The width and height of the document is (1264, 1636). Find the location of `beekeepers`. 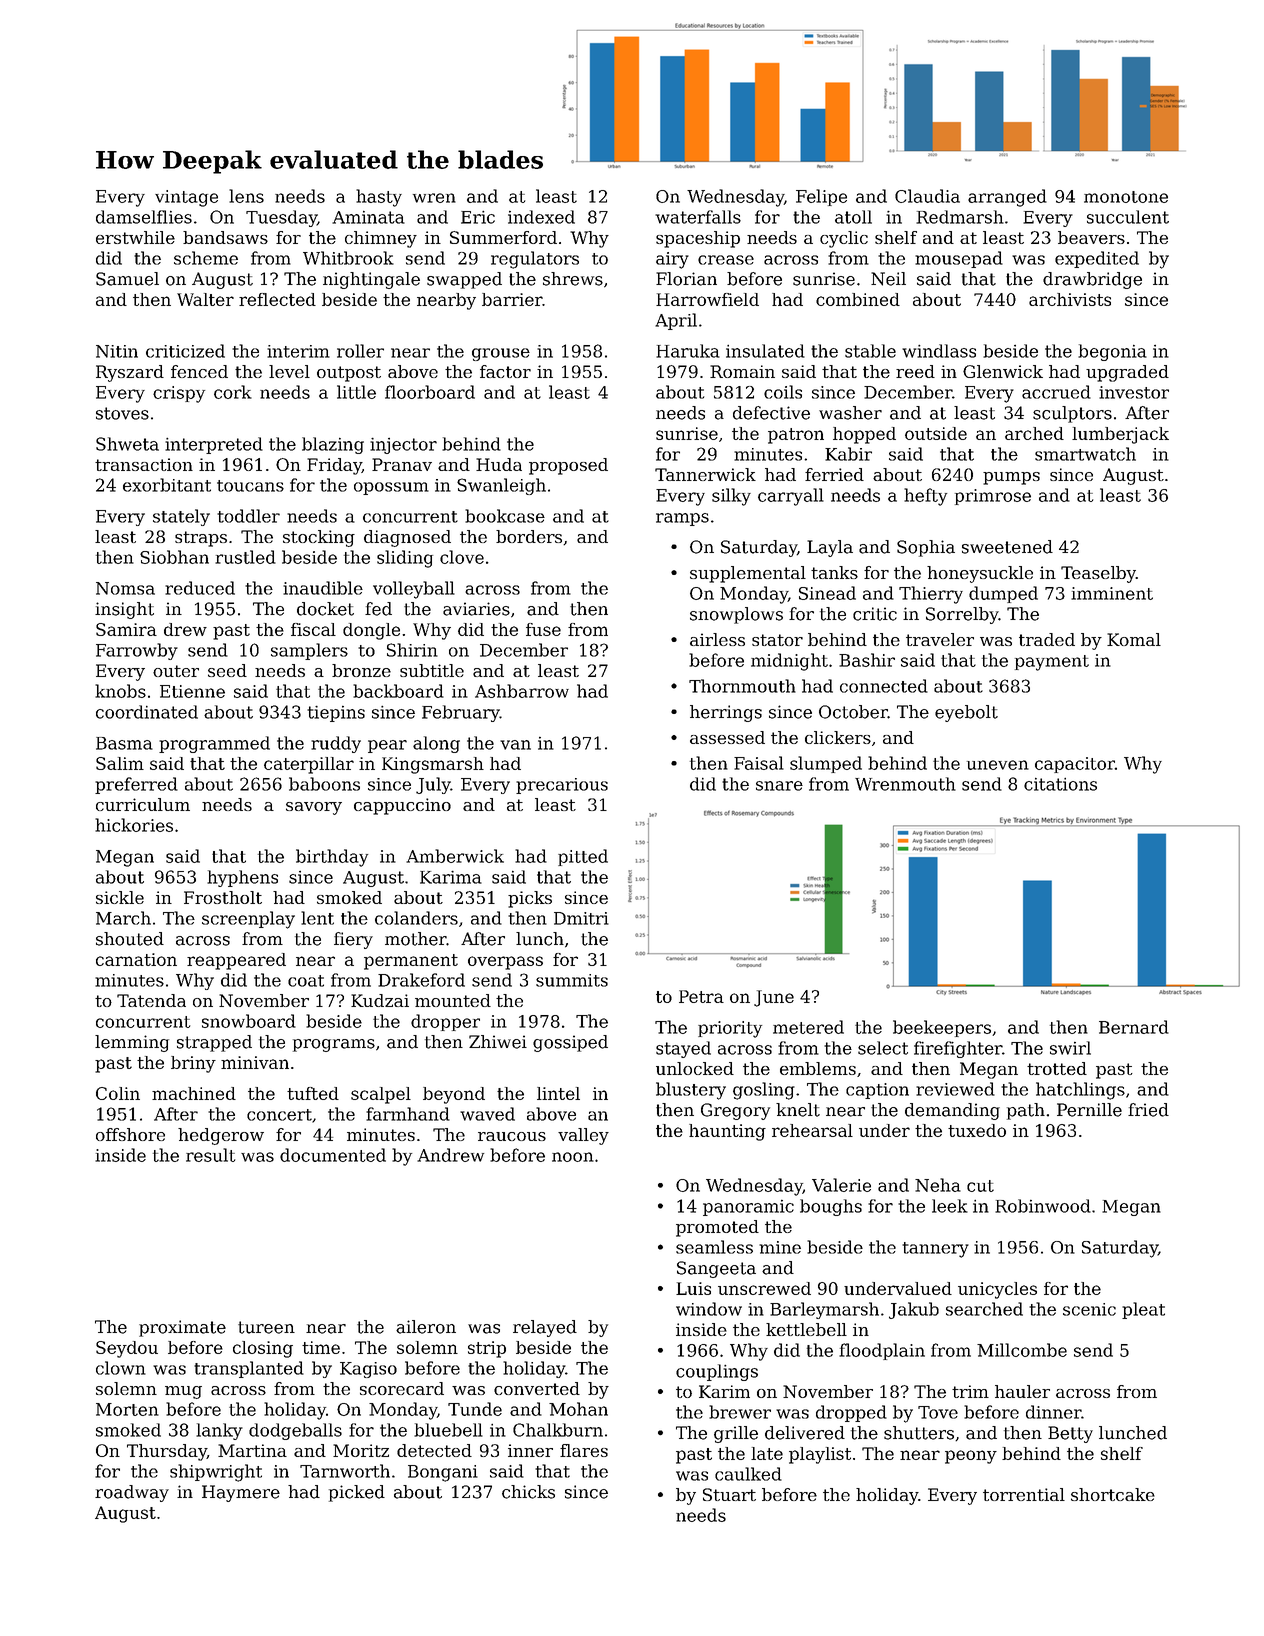

beekeepers is located at coordinates (942, 1028).
